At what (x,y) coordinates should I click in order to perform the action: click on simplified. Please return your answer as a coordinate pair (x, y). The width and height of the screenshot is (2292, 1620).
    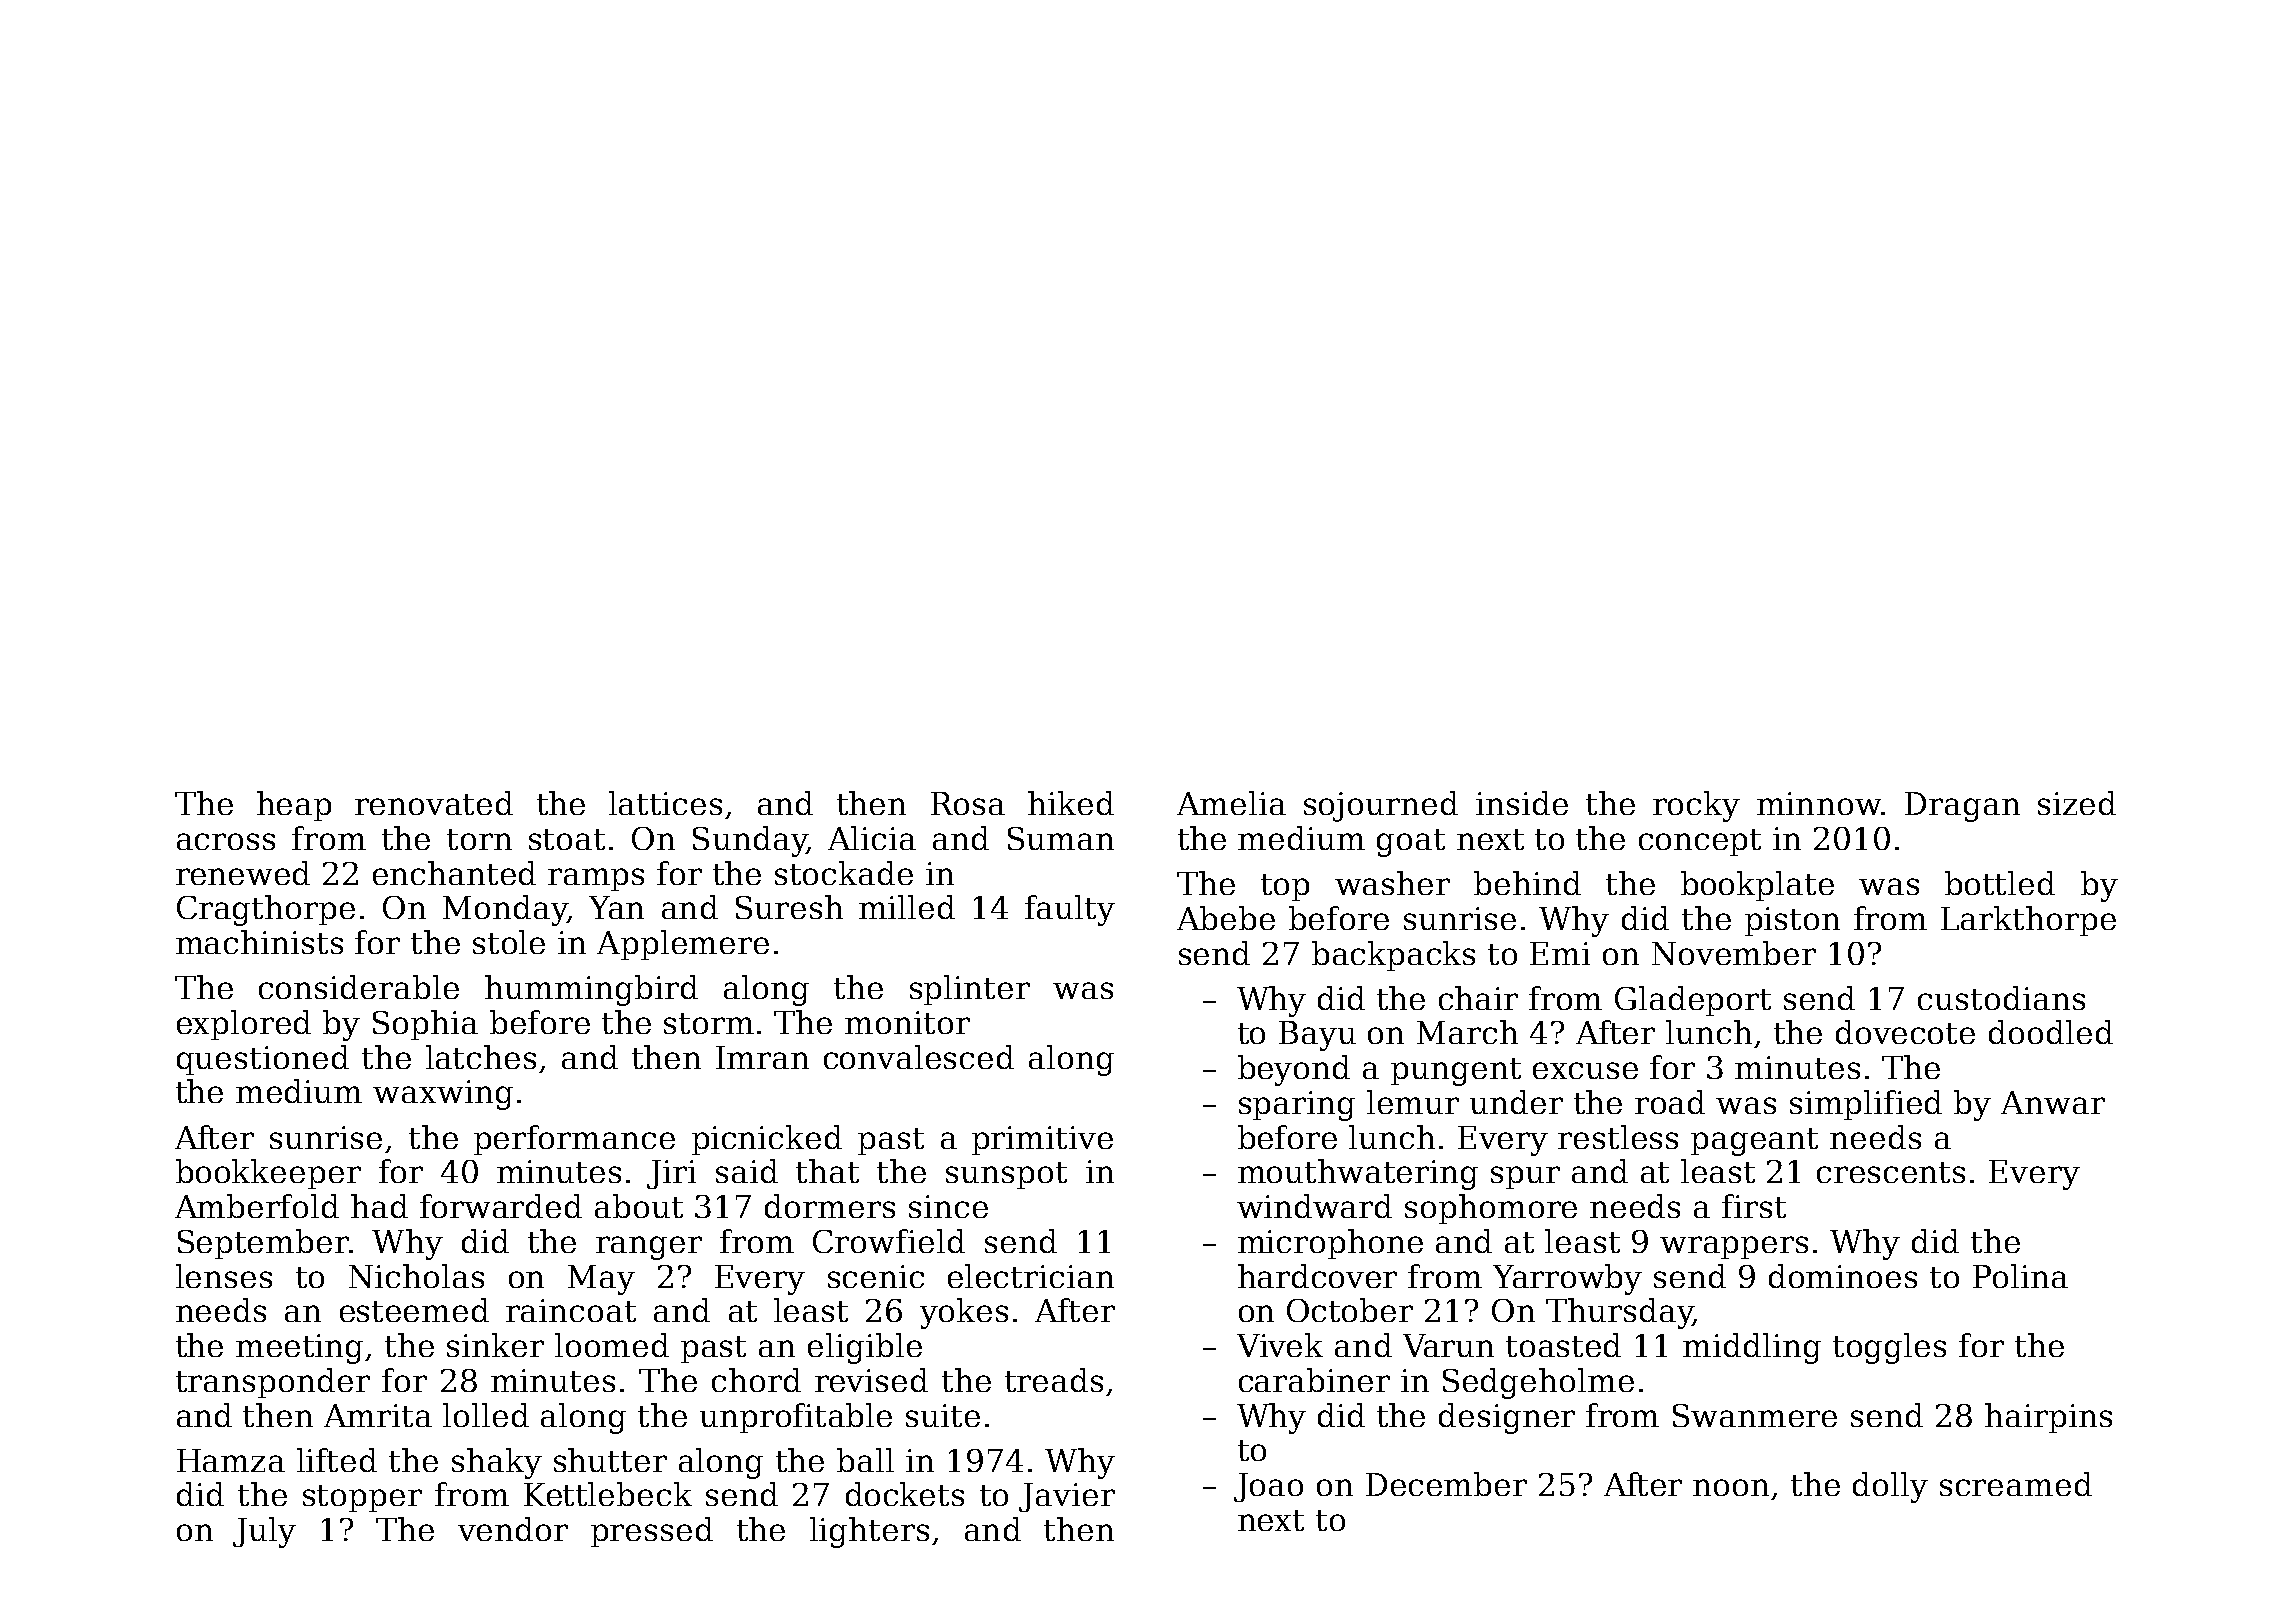
    Looking at the image, I should click on (1866, 1105).
